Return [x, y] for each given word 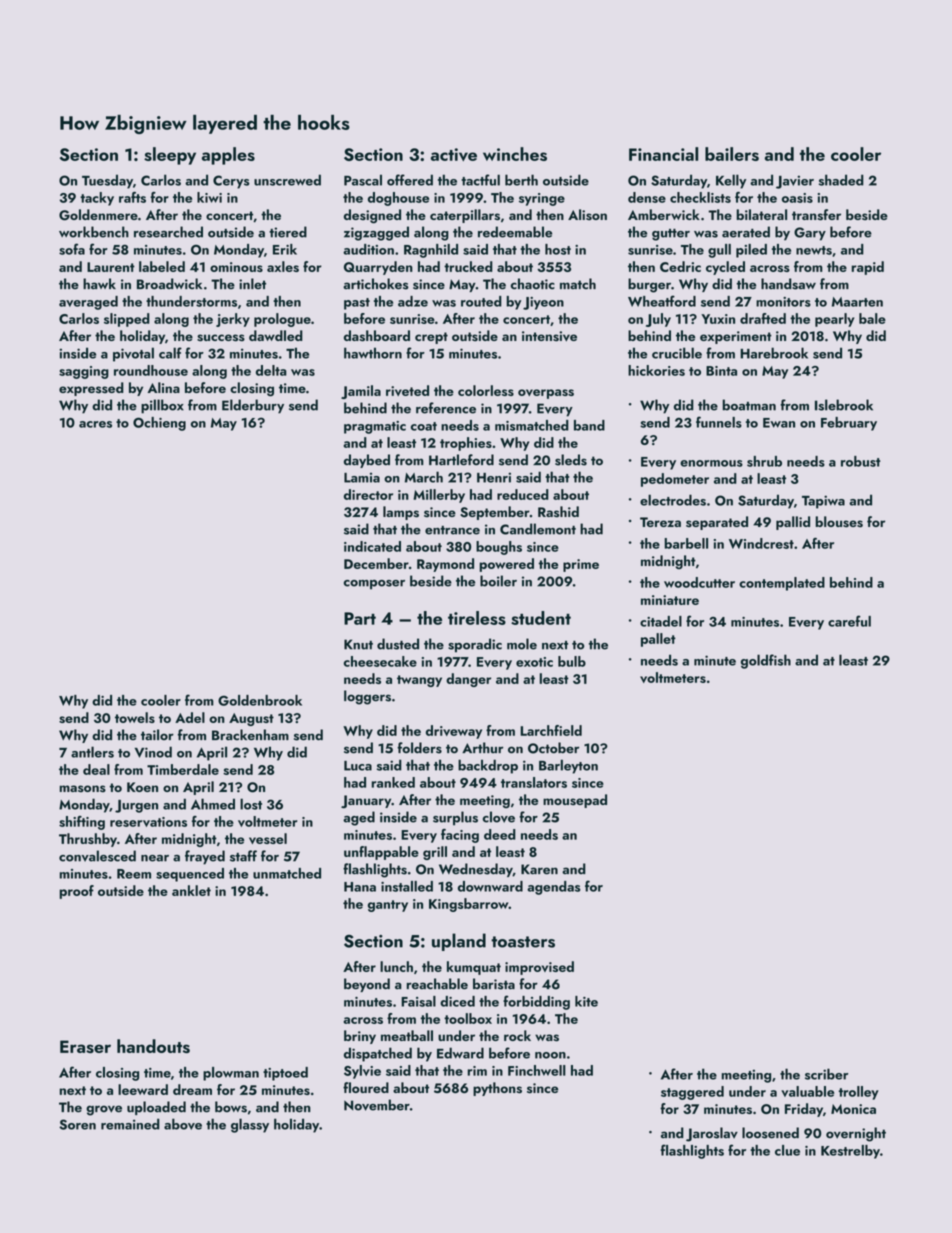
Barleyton [568, 766]
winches [515, 154]
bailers [732, 154]
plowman [231, 1074]
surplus [455, 818]
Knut [358, 644]
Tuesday [107, 181]
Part [360, 618]
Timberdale [183, 769]
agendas [554, 888]
